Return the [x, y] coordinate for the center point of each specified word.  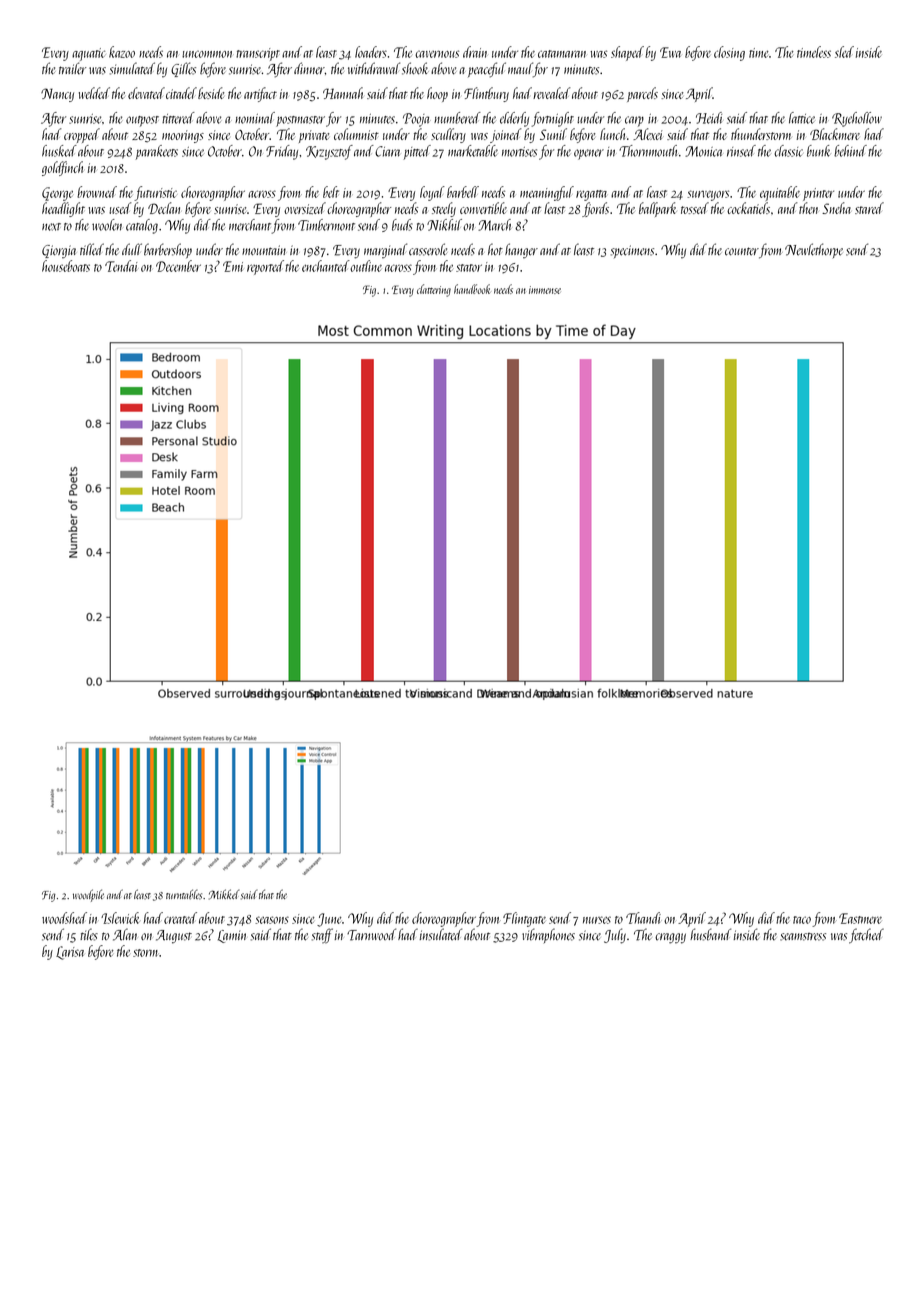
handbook [472, 289]
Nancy [57, 95]
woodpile [88, 895]
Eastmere [860, 918]
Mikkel [224, 894]
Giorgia [59, 252]
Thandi [644, 918]
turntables [184, 894]
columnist [356, 134]
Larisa [70, 953]
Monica [703, 151]
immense [545, 290]
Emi [233, 266]
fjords [595, 209]
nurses [597, 920]
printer [818, 194]
